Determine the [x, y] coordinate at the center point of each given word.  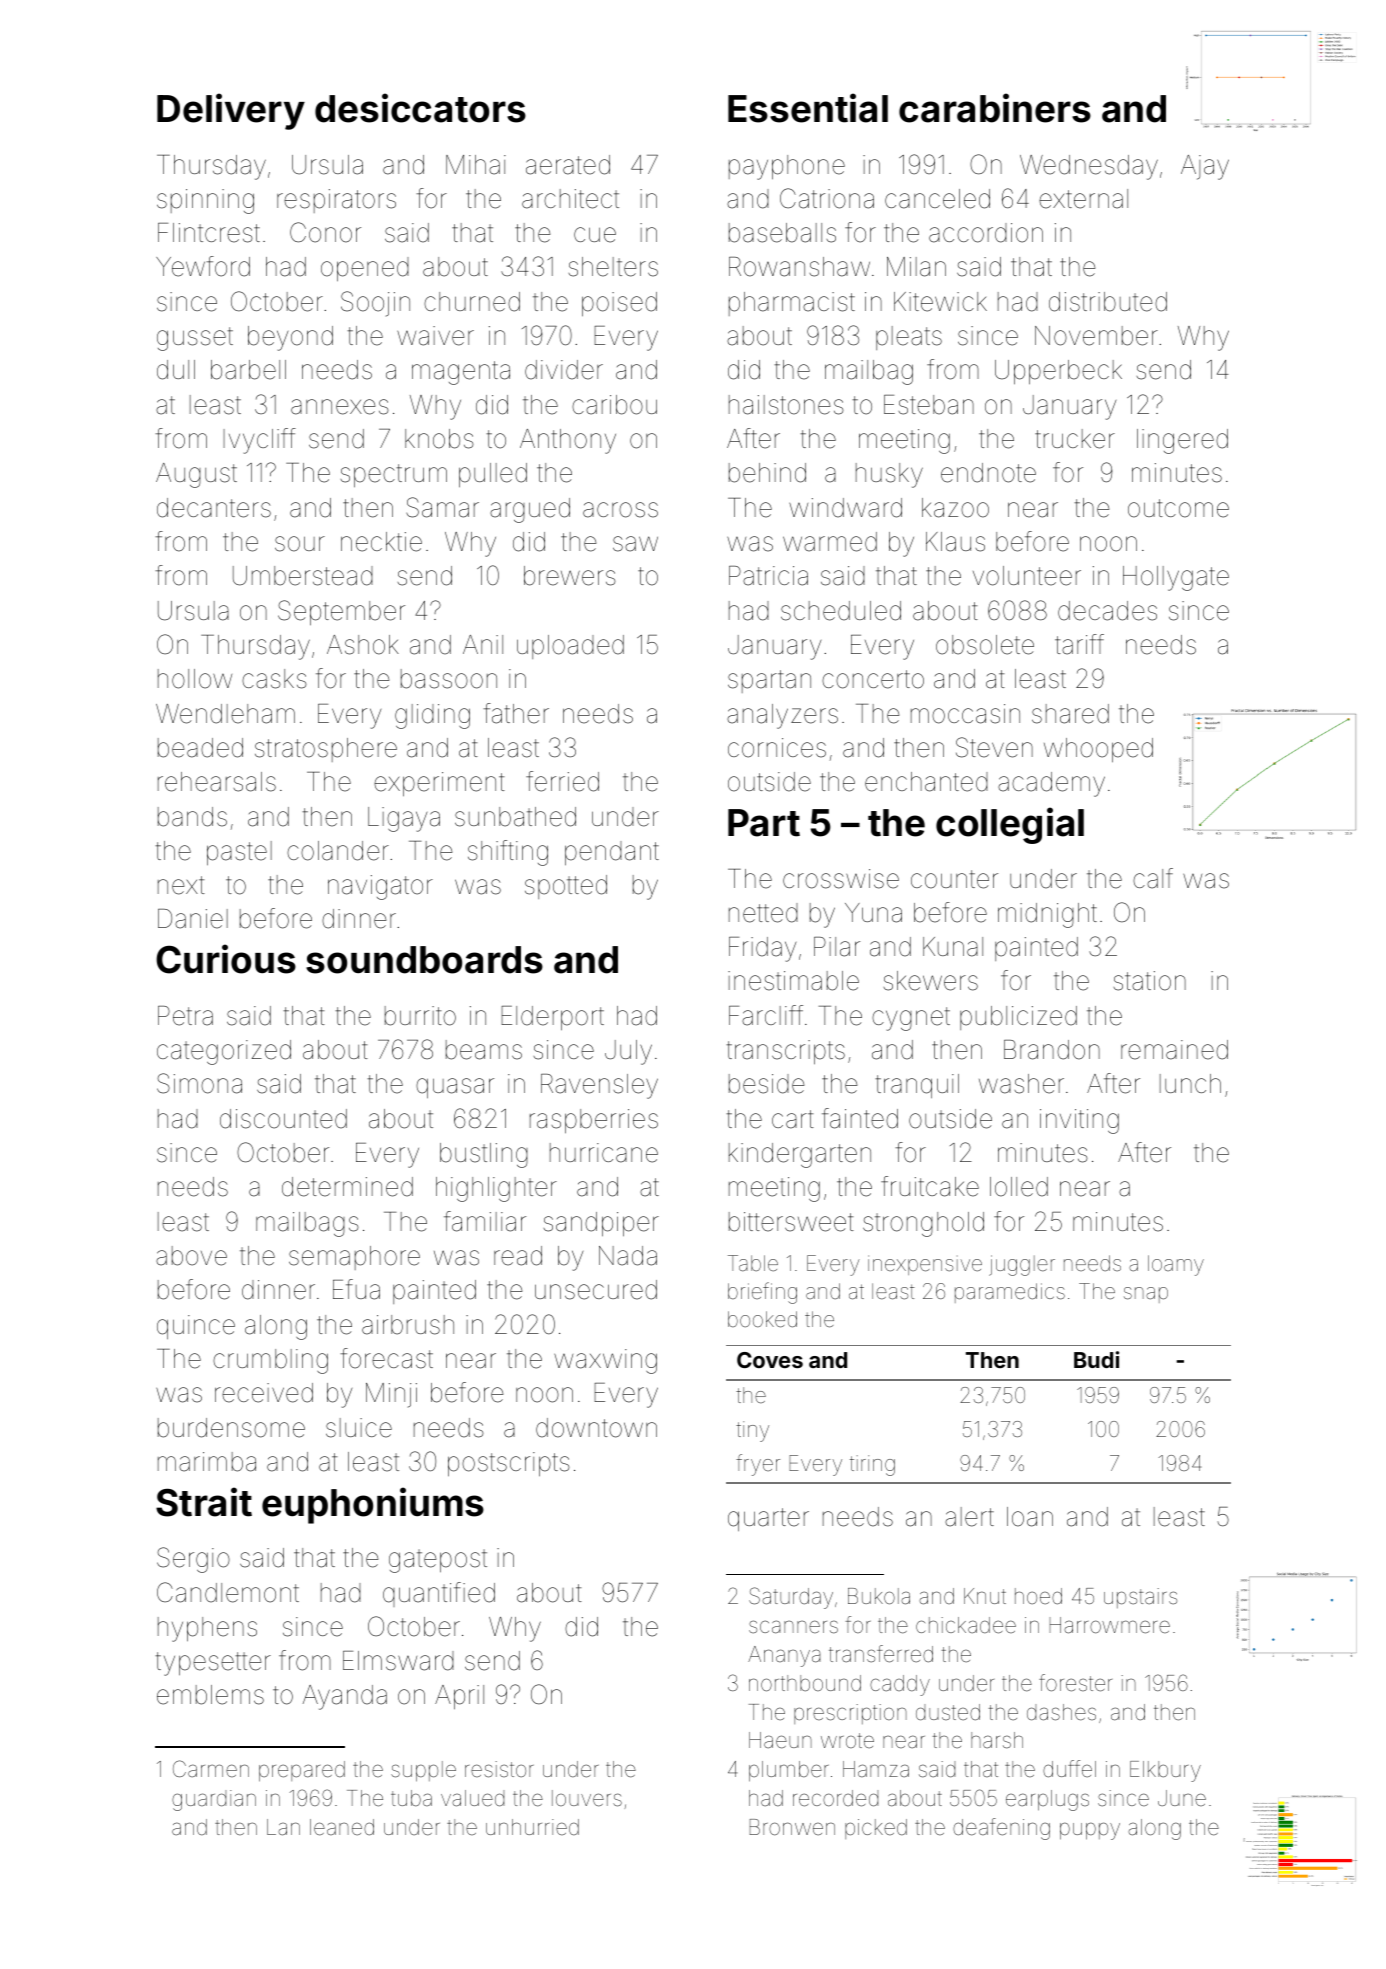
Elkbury [1165, 1771]
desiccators [420, 108]
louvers [587, 1798]
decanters [214, 508]
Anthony [568, 441]
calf [1153, 878]
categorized [224, 1052]
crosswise [841, 879]
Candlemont [228, 1592]
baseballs [782, 233]
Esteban [929, 405]
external [1083, 199]
